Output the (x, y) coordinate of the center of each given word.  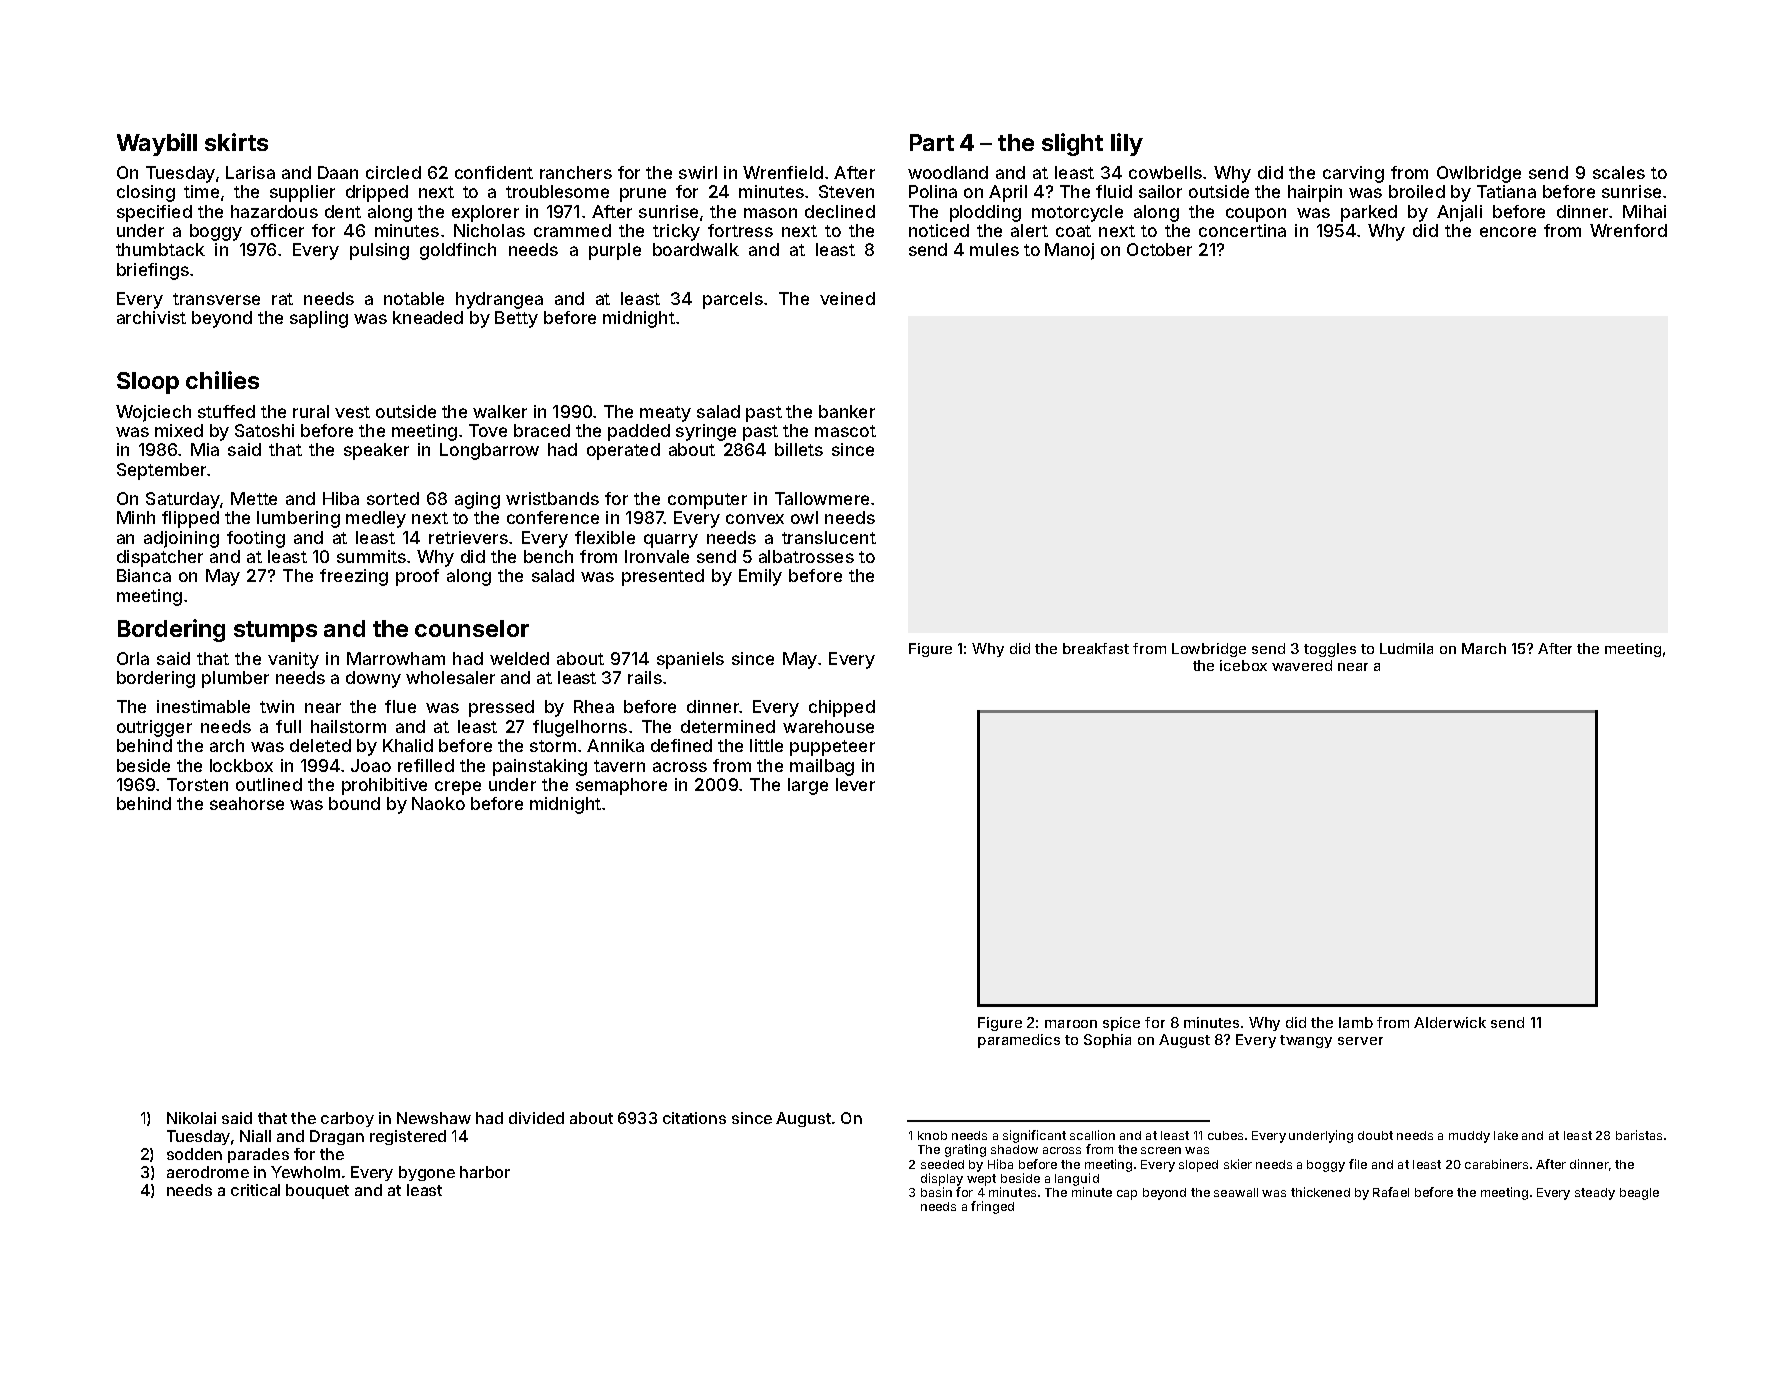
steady (1595, 1194)
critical (255, 1190)
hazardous (274, 211)
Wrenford (1628, 230)
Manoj (1069, 251)
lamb (1356, 1022)
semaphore (621, 786)
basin (936, 1192)
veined (847, 298)
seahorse (247, 803)
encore (1508, 232)
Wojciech (153, 413)
